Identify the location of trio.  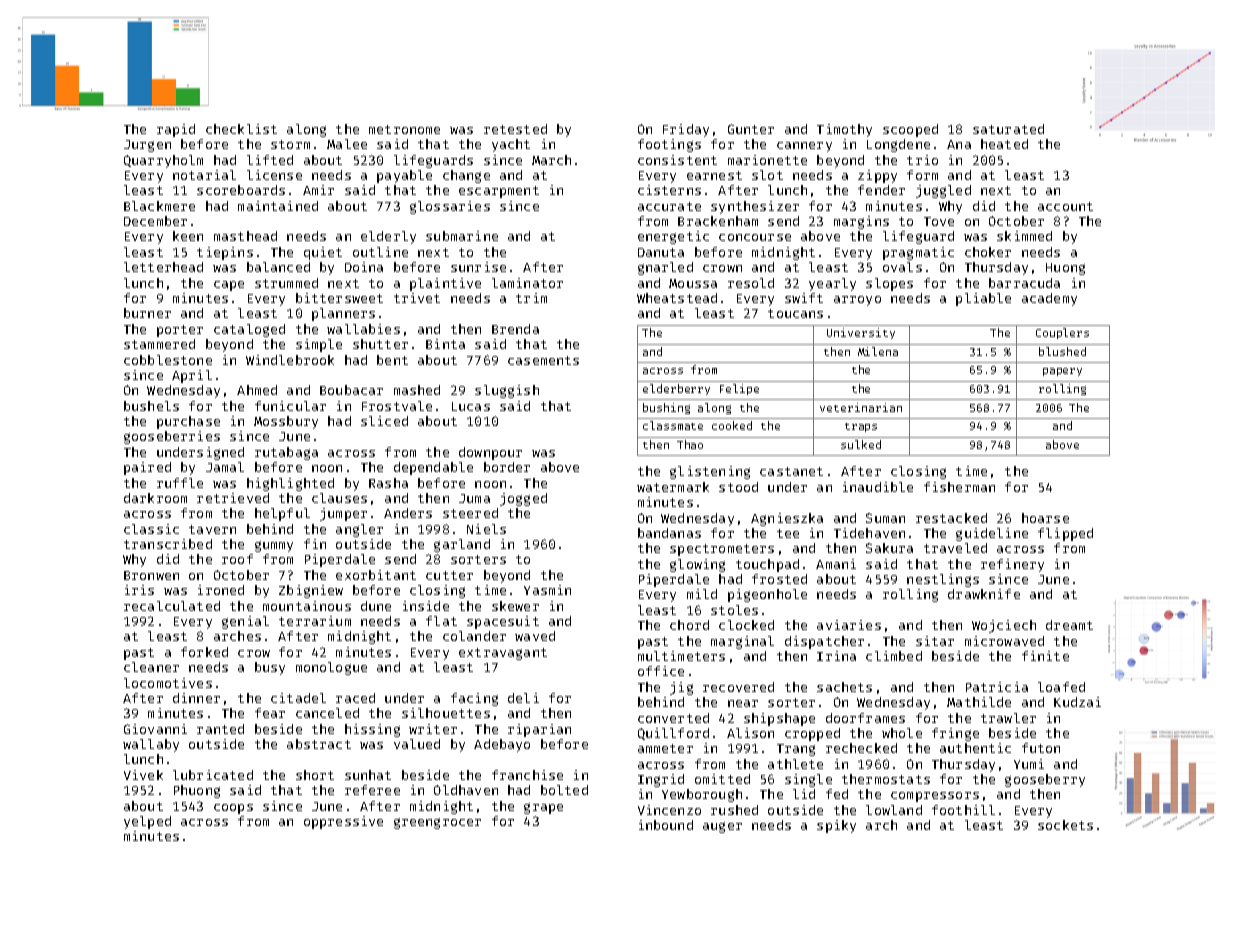
(922, 160).
